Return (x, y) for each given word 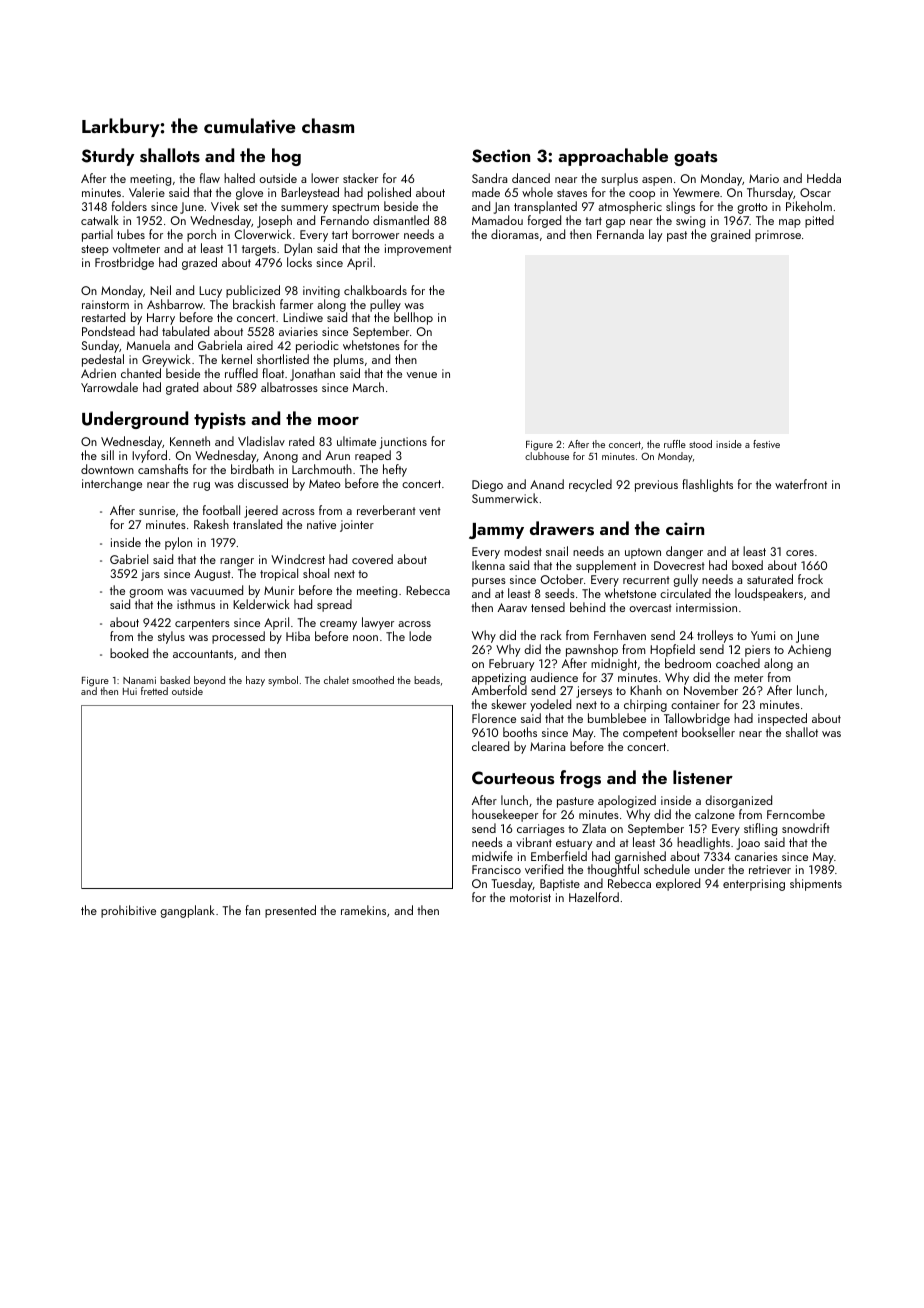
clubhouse (547, 456)
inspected (782, 719)
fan (252, 910)
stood (700, 444)
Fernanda (620, 234)
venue (422, 375)
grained (730, 235)
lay (655, 235)
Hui (130, 691)
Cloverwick (263, 234)
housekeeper (505, 815)
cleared (490, 746)
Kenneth (190, 441)
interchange (112, 484)
